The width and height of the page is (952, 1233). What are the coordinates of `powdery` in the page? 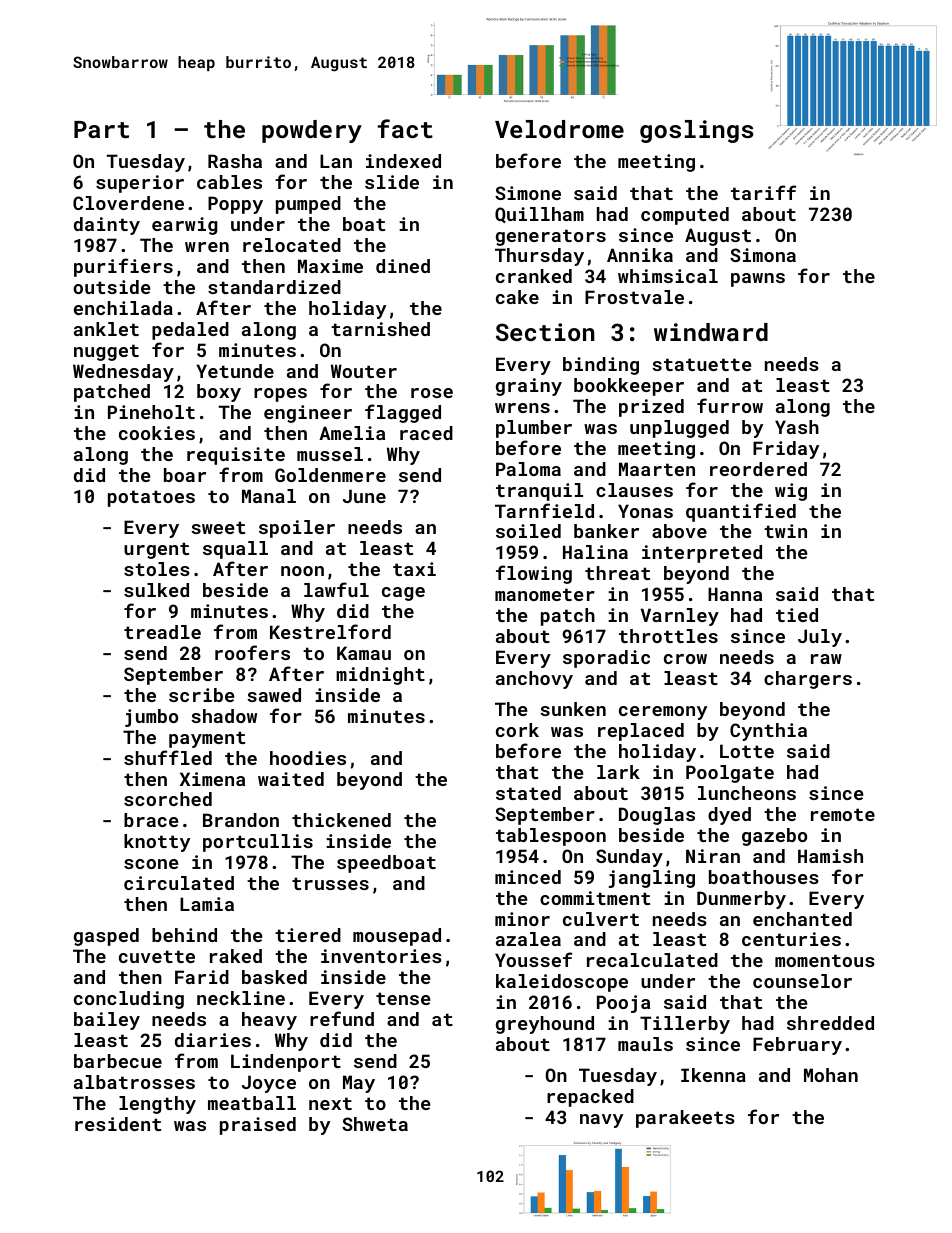 It's located at (312, 131).
